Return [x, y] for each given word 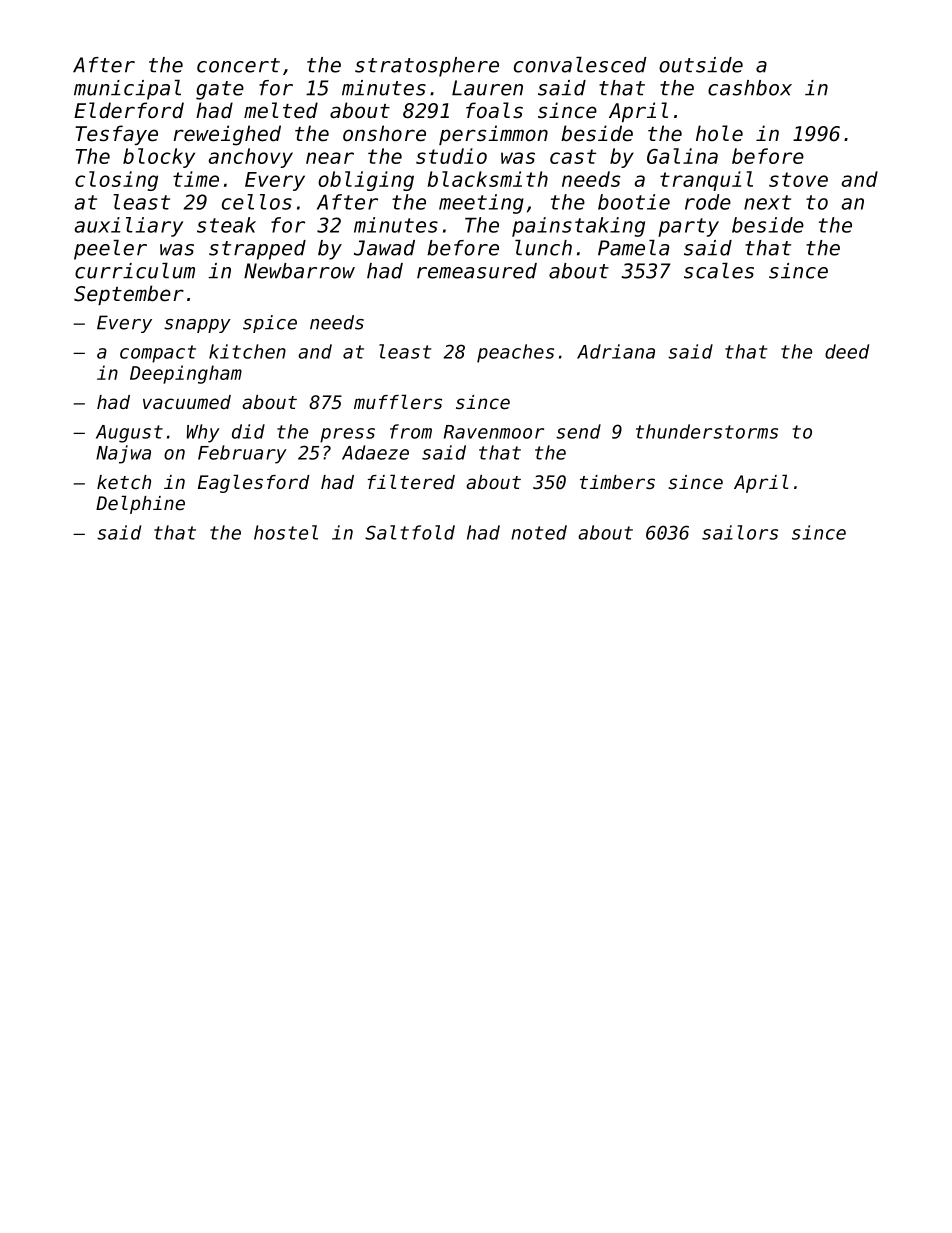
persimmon [493, 135]
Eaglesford [254, 483]
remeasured [477, 271]
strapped [257, 250]
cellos [257, 202]
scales [719, 271]
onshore [384, 133]
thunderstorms [707, 431]
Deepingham [186, 374]
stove [798, 179]
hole [719, 133]
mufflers [398, 401]
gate [220, 90]
